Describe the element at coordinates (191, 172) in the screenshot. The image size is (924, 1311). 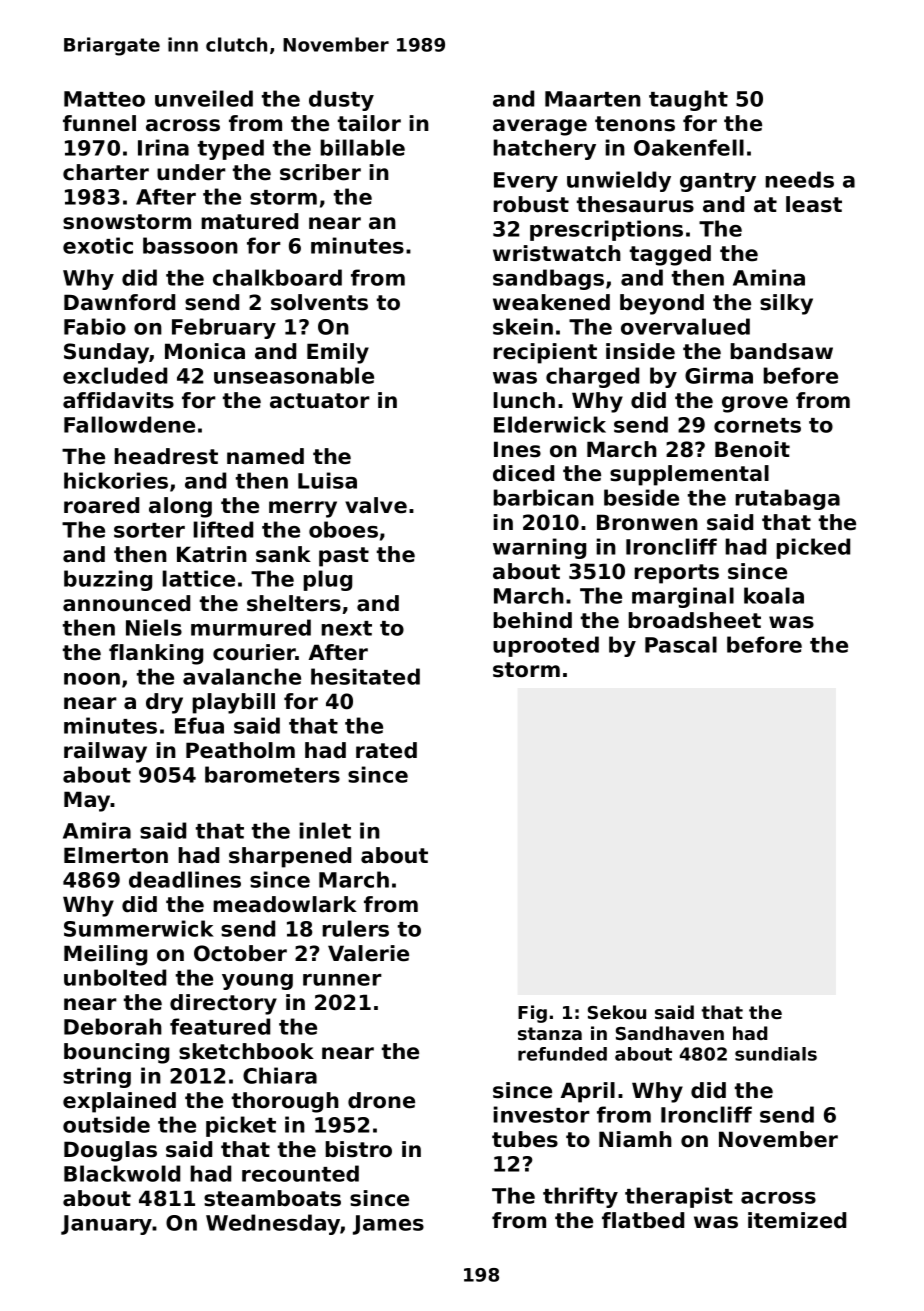
I see `under` at that location.
